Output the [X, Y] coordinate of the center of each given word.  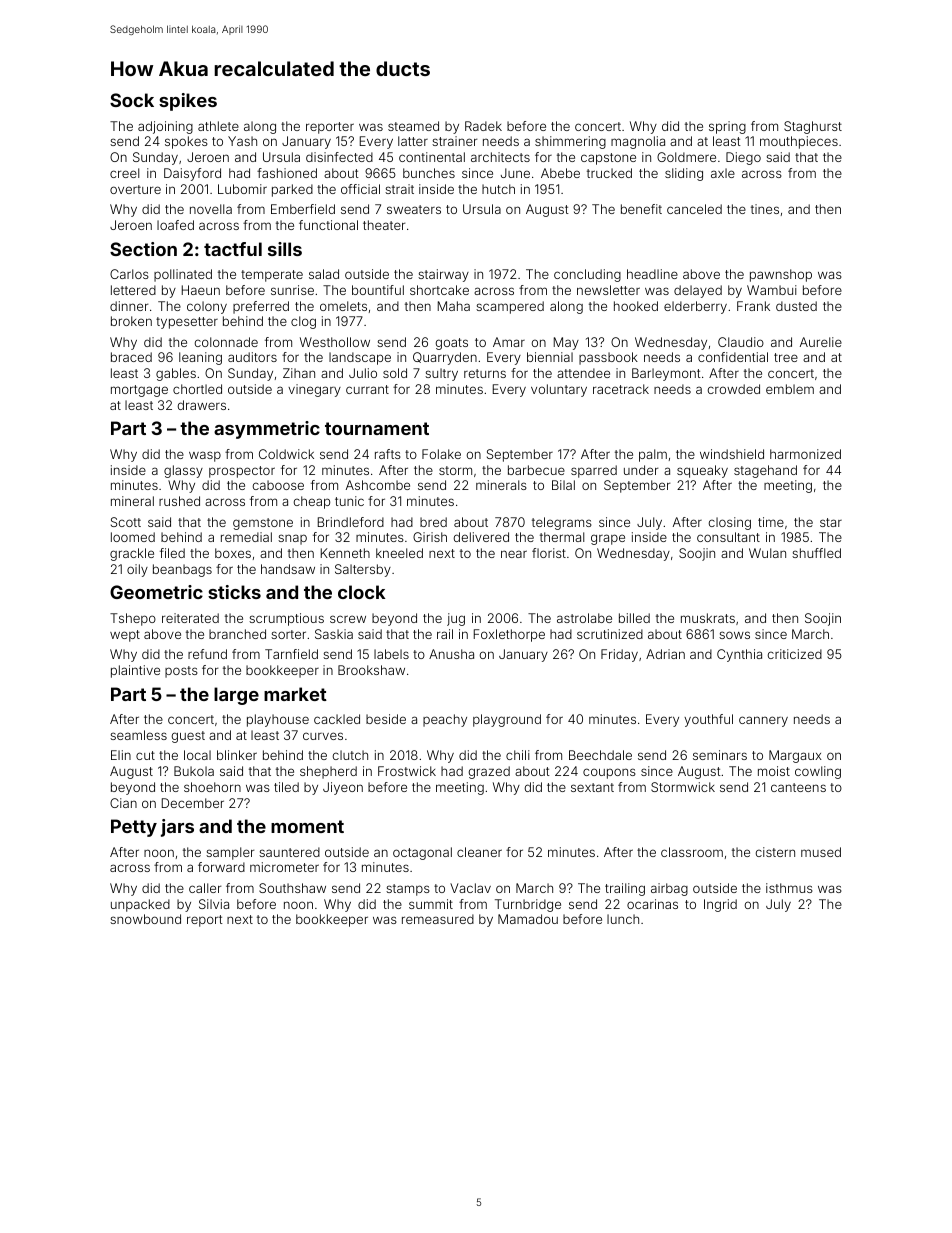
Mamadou [528, 919]
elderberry [695, 307]
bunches [429, 173]
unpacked [140, 905]
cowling [818, 772]
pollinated [183, 275]
